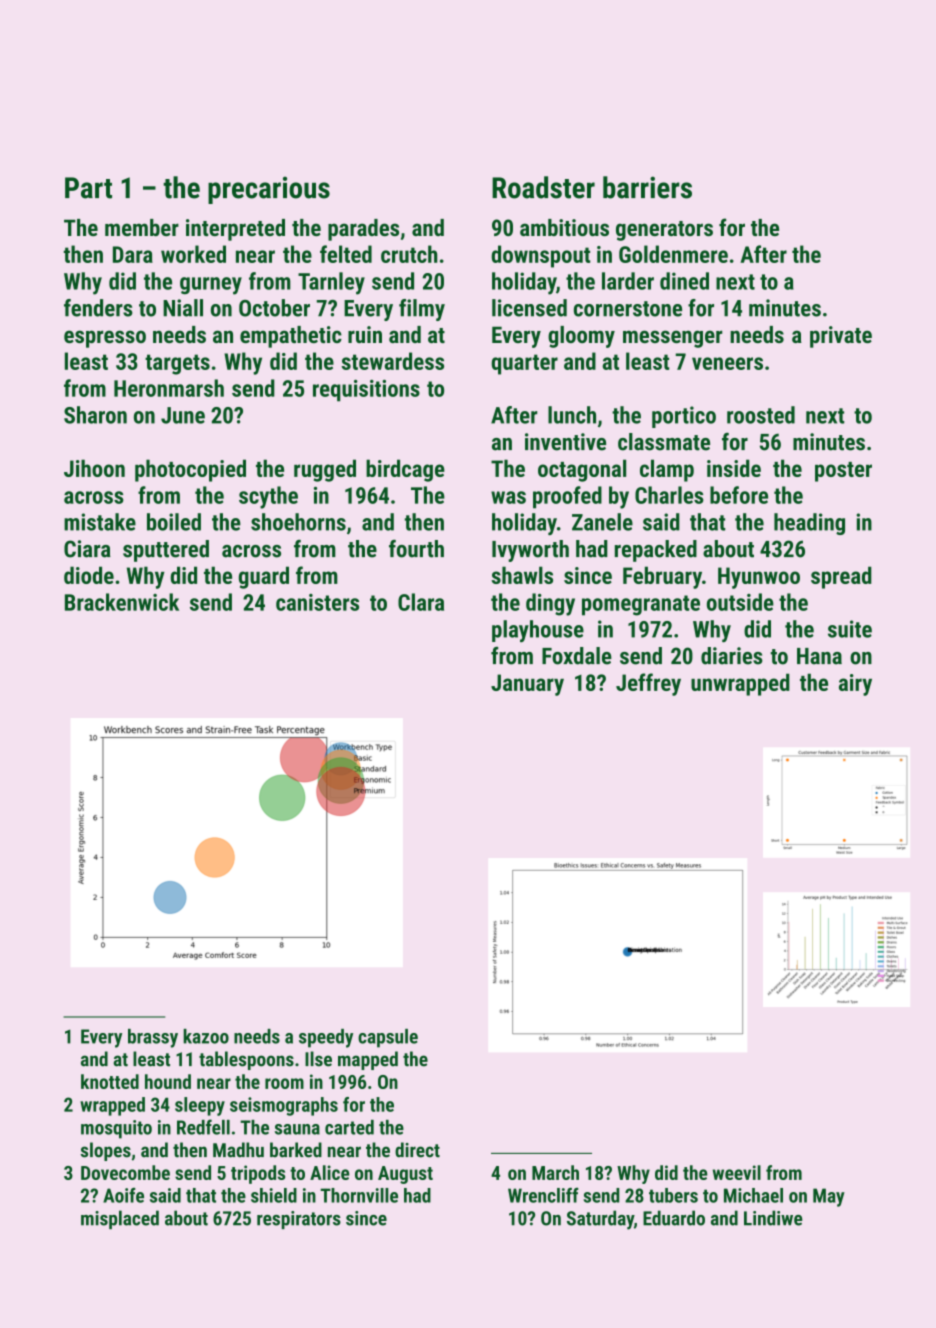 The width and height of the image is (936, 1328). What do you see at coordinates (581, 337) in the image?
I see `gloomy` at bounding box center [581, 337].
